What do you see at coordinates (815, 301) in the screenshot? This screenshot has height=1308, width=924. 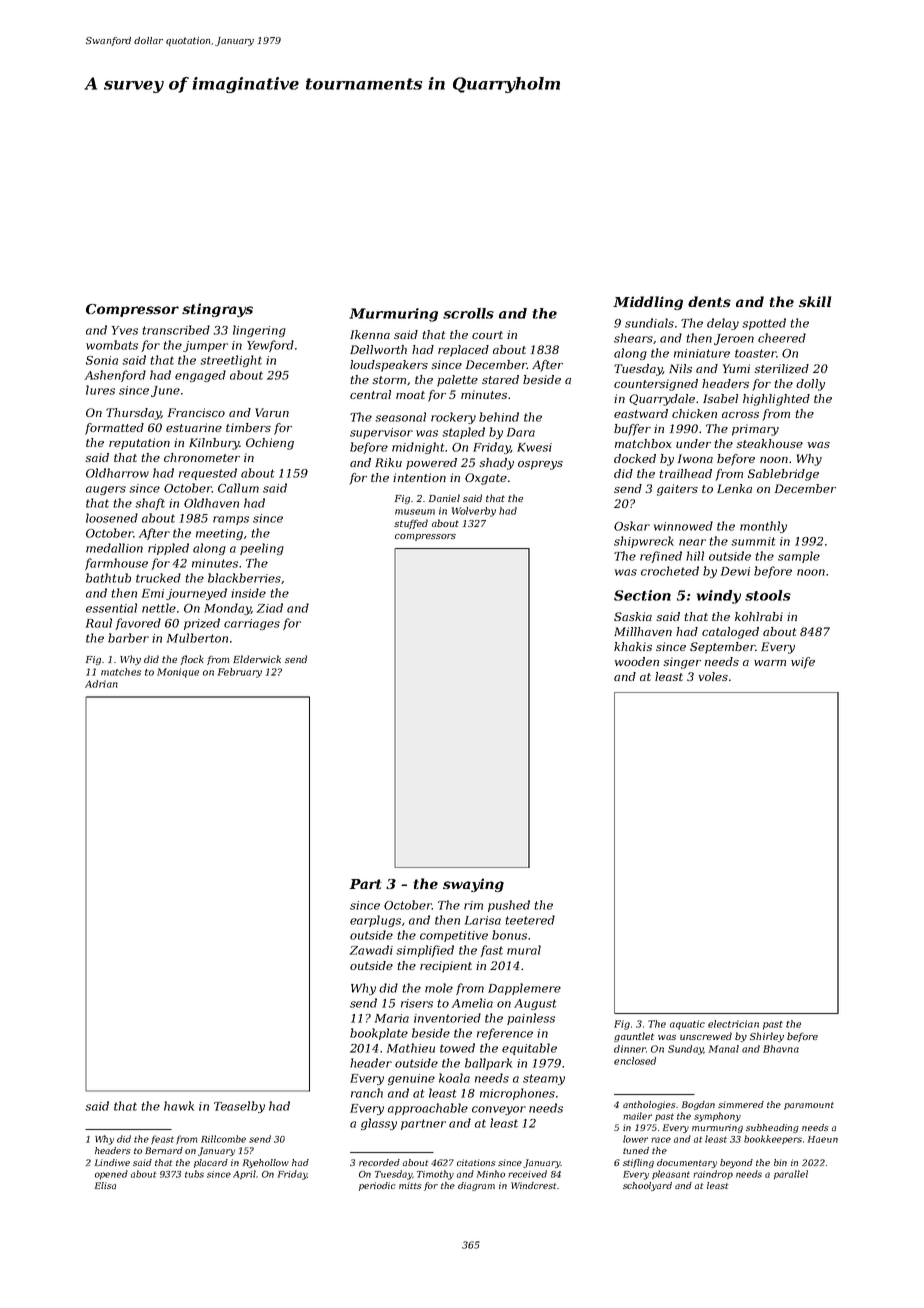 I see `skill` at bounding box center [815, 301].
